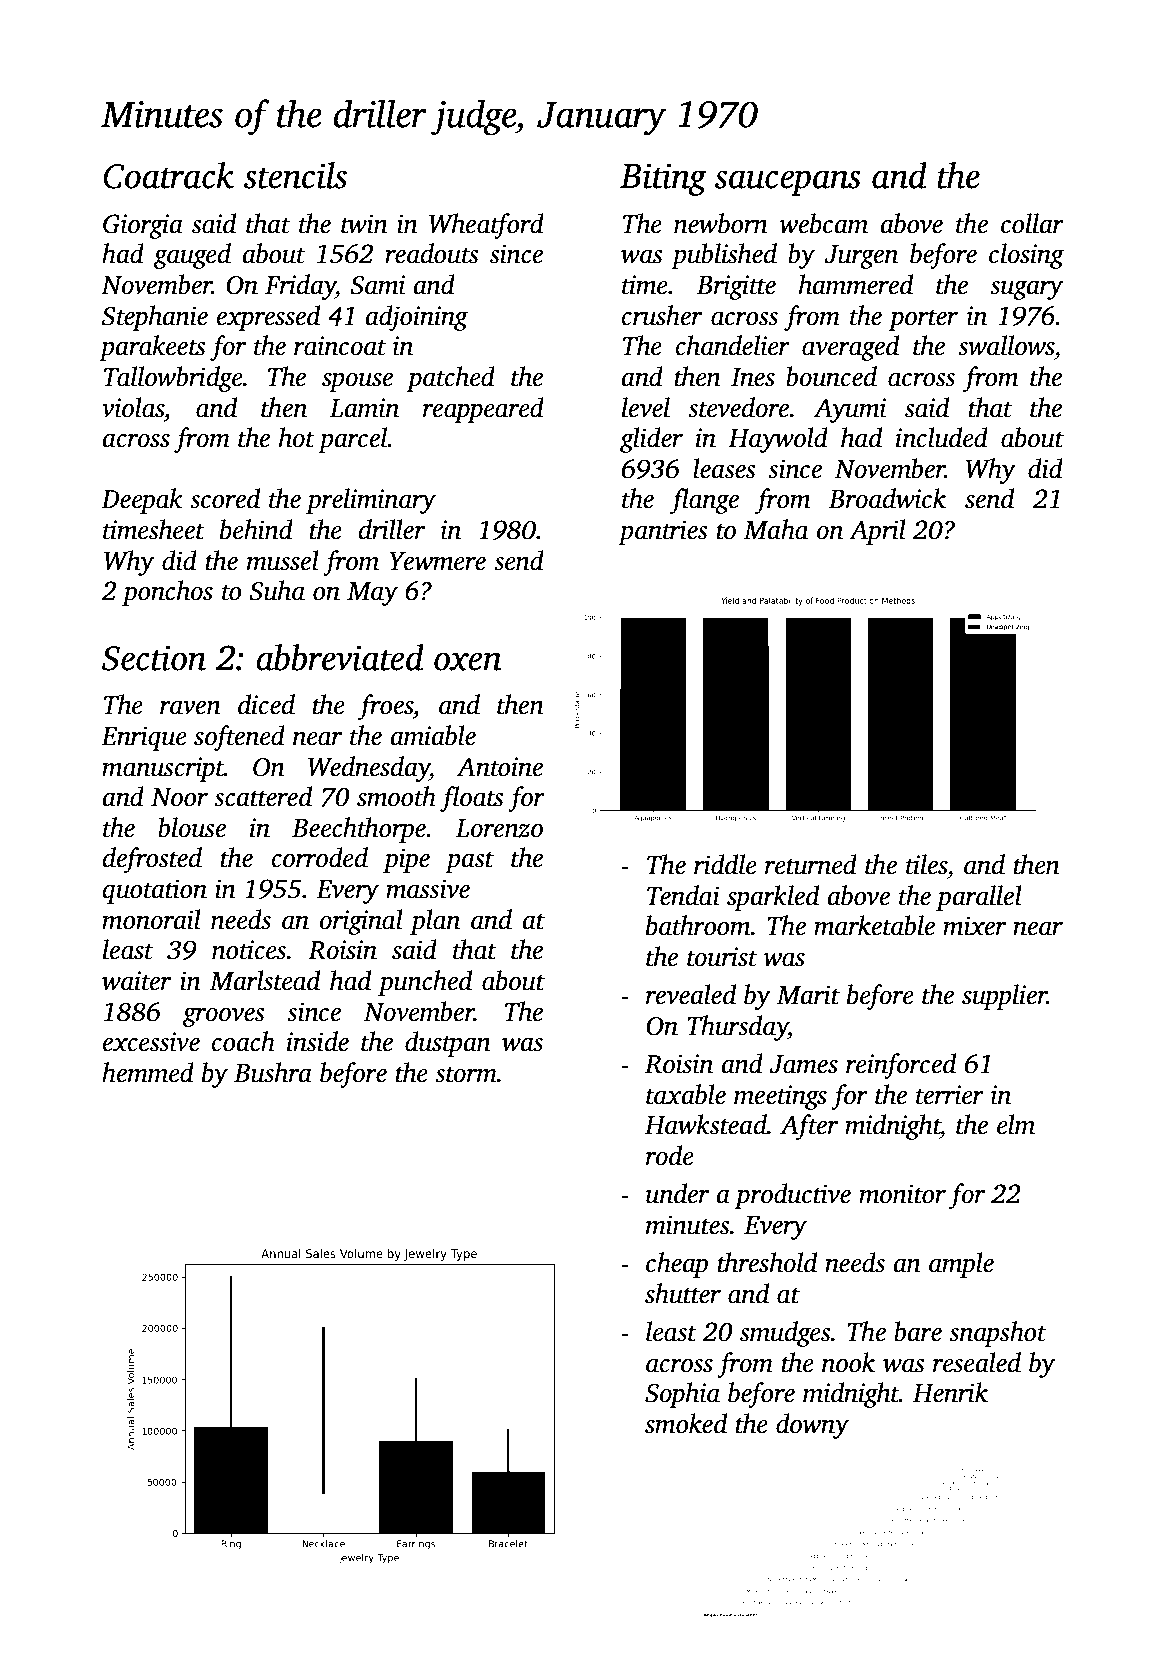  Describe the element at coordinates (663, 179) in the screenshot. I see `Biting` at that location.
